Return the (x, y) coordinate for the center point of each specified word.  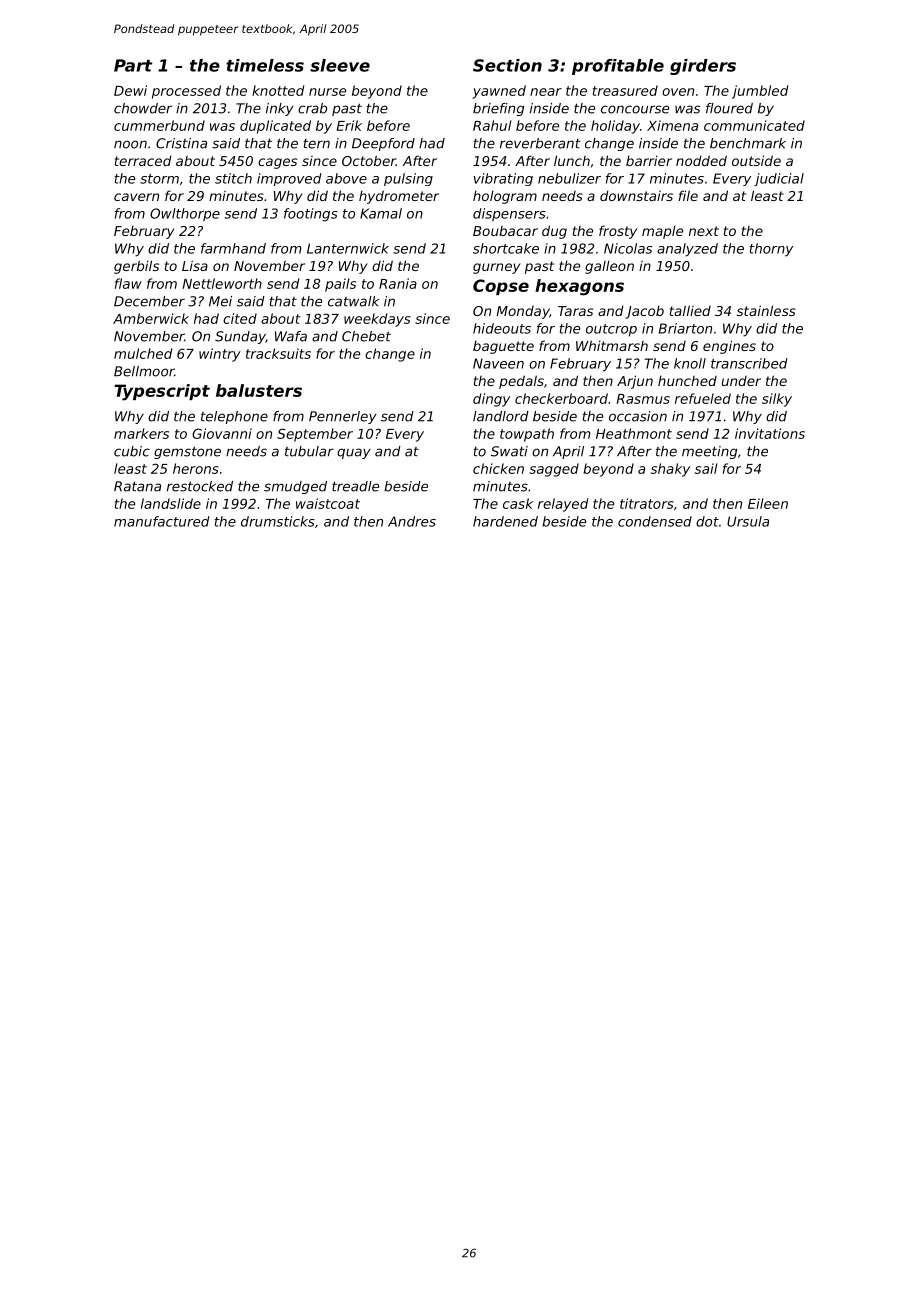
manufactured (162, 521)
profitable (618, 67)
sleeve (340, 65)
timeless (265, 65)
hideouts (502, 328)
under (741, 381)
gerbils (136, 267)
